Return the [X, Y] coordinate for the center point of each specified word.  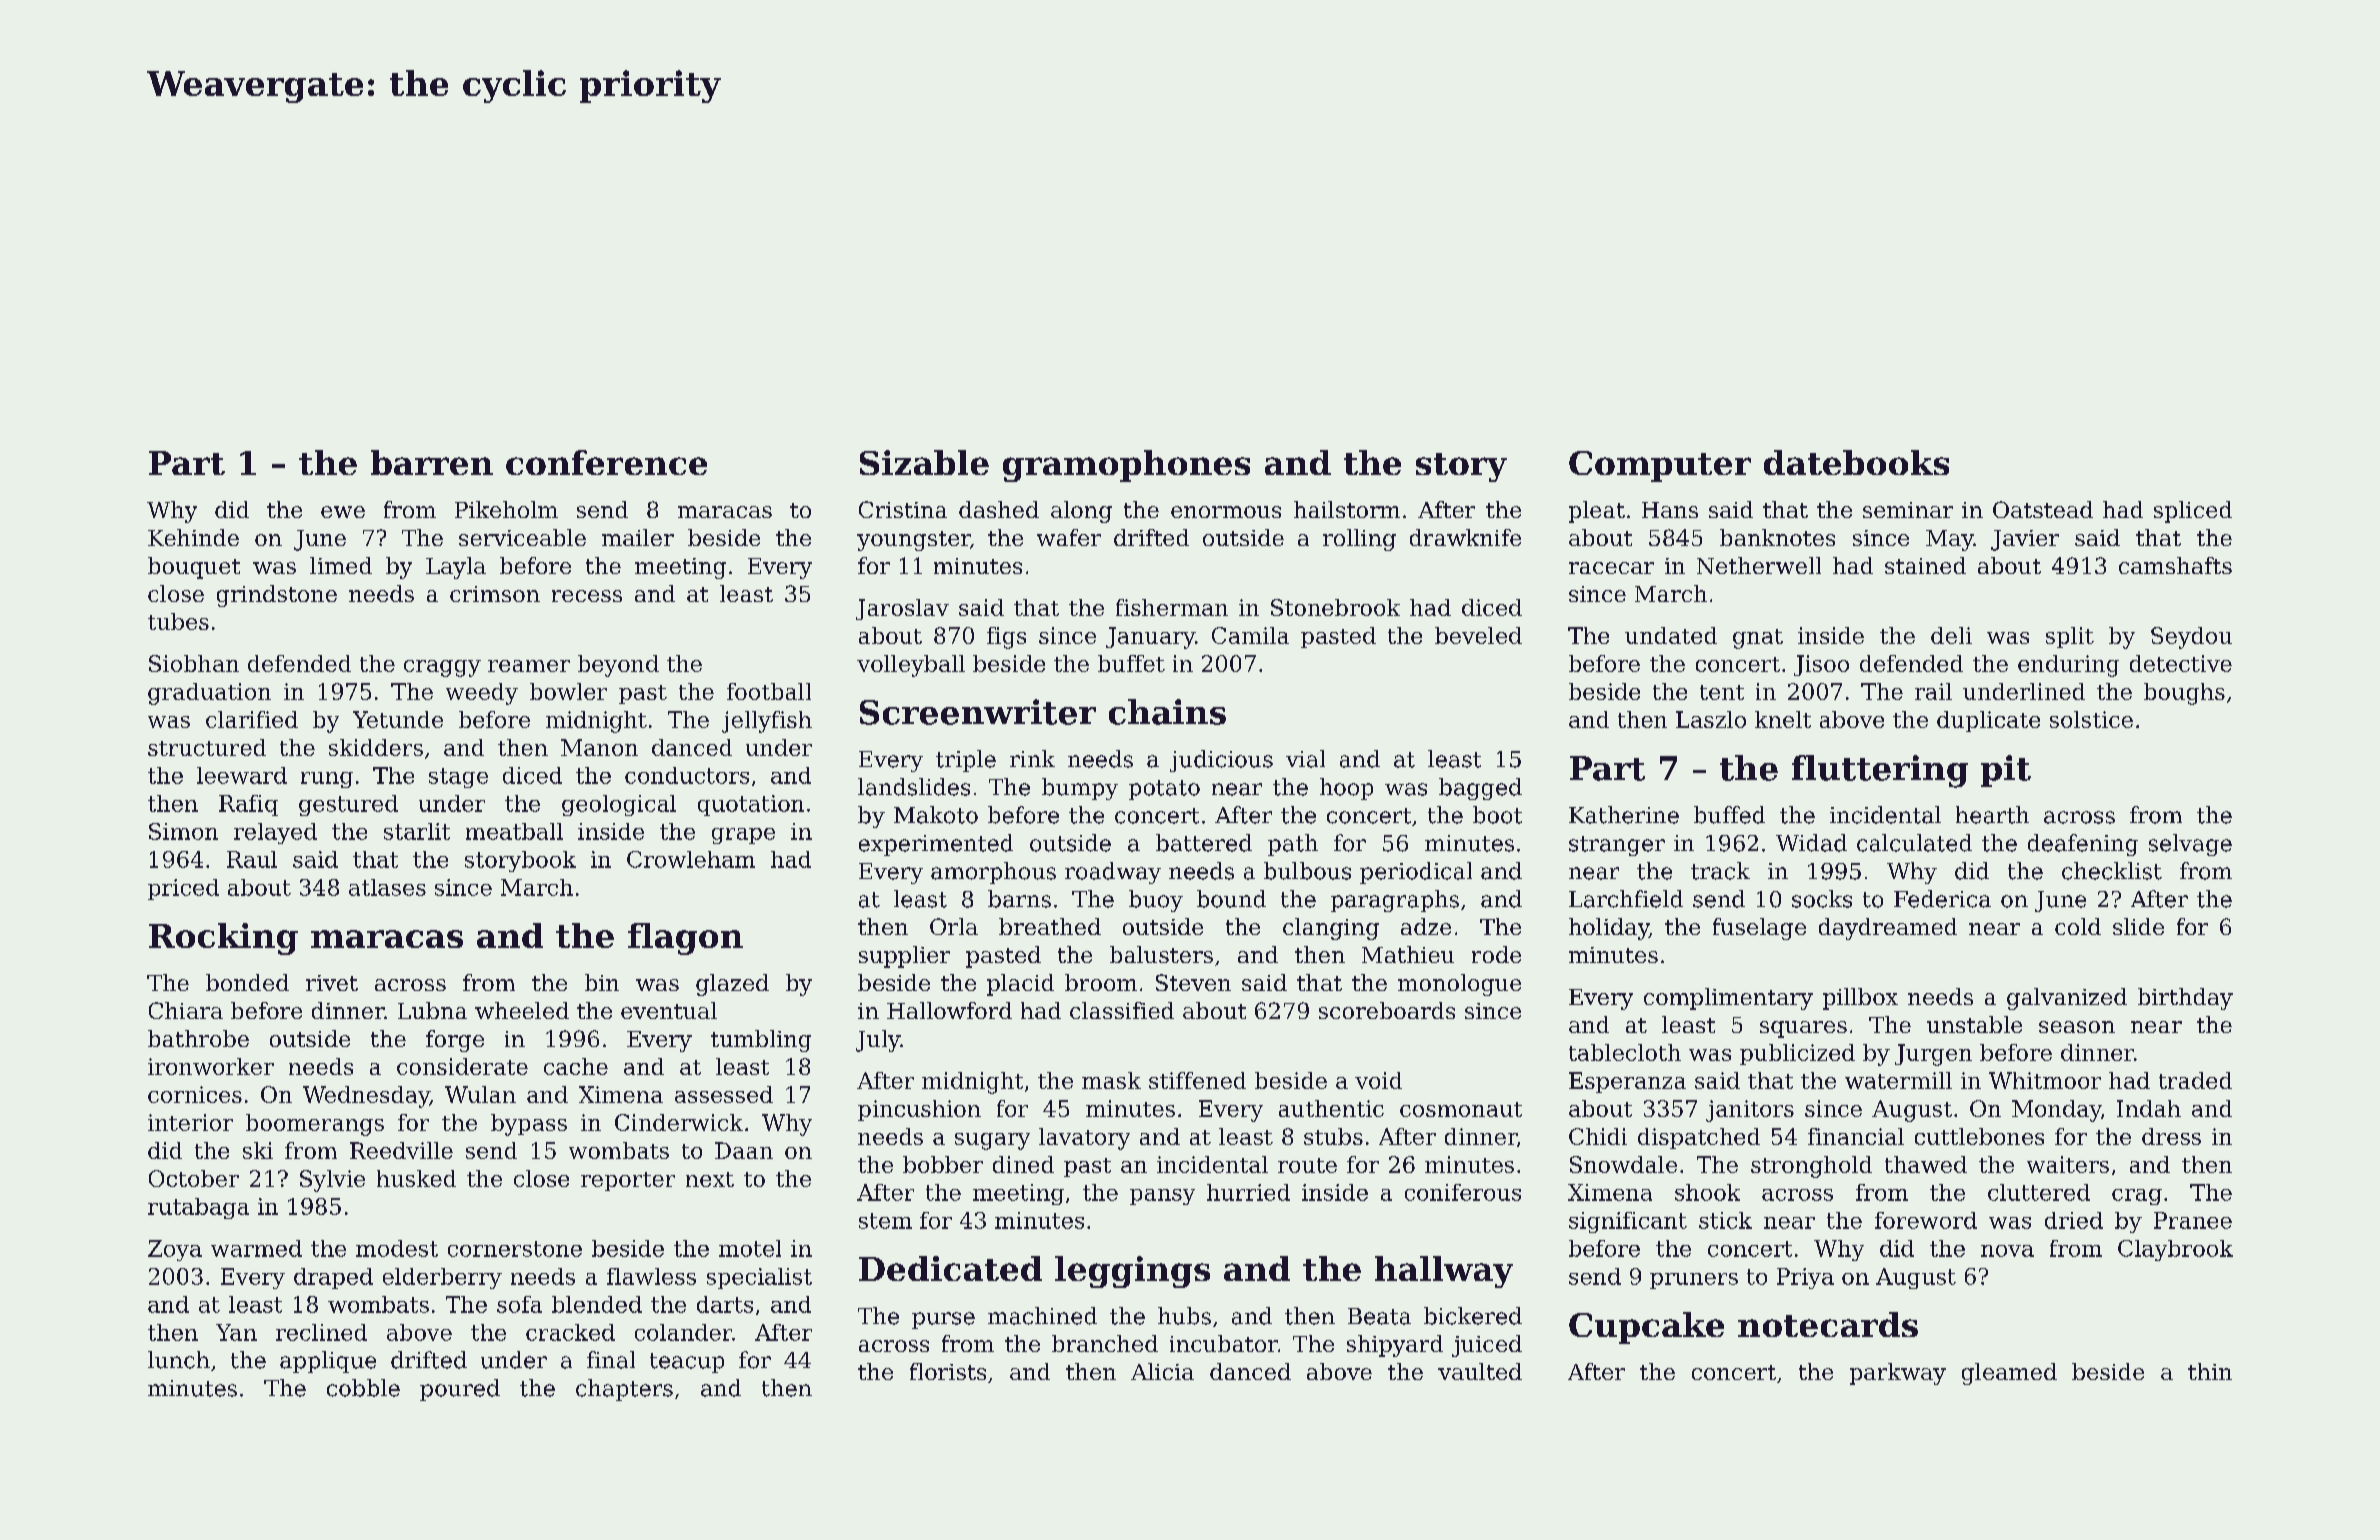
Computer [1660, 466]
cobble [363, 1388]
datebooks [1856, 462]
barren [432, 462]
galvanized [2067, 999]
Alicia [1162, 1371]
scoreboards [1387, 1010]
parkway [1898, 1374]
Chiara [186, 1010]
